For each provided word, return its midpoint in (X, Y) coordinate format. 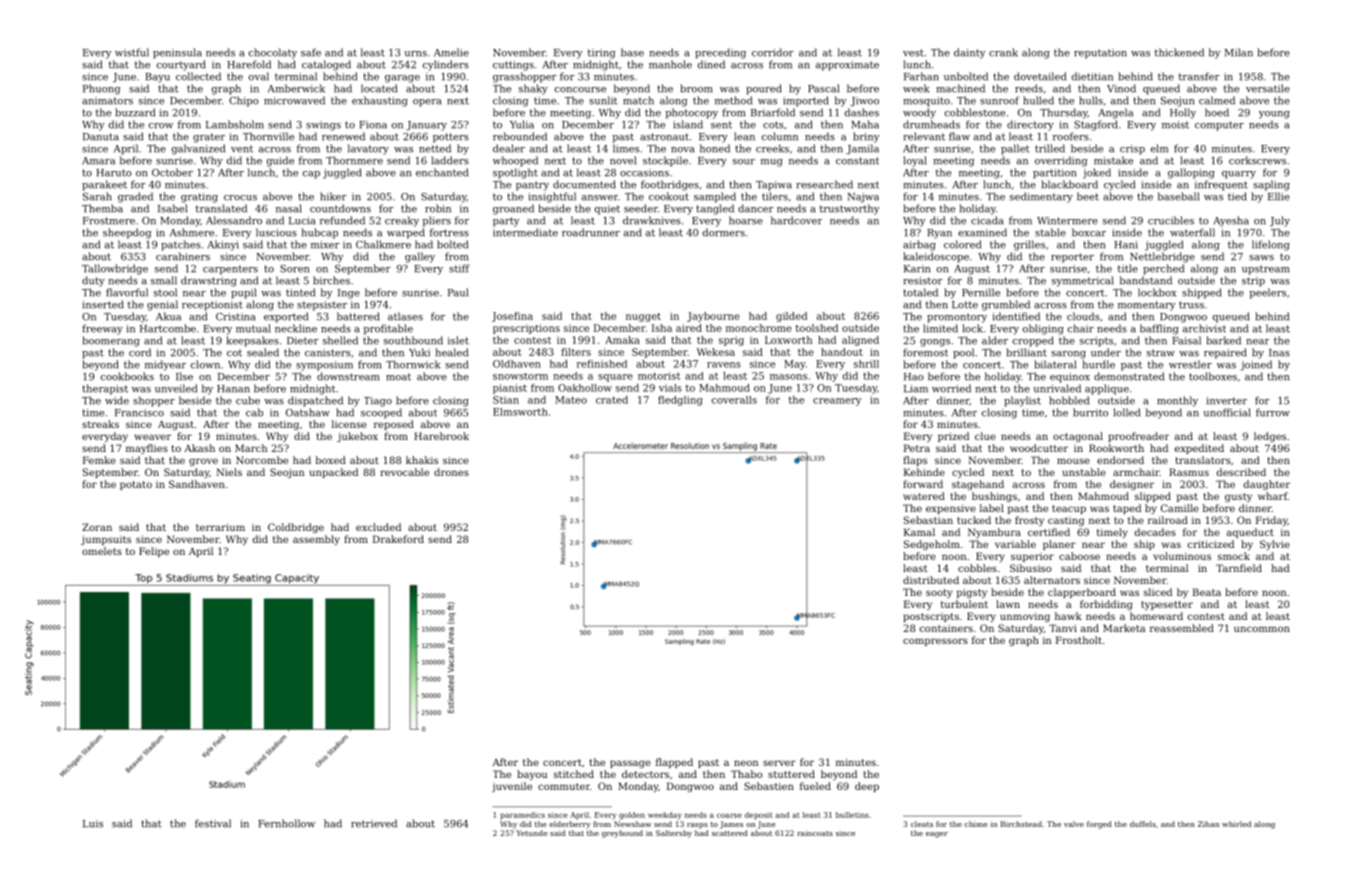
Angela (1116, 113)
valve (1074, 824)
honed (715, 148)
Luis (93, 824)
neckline (296, 328)
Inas (1279, 353)
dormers (724, 232)
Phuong (101, 89)
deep (867, 787)
